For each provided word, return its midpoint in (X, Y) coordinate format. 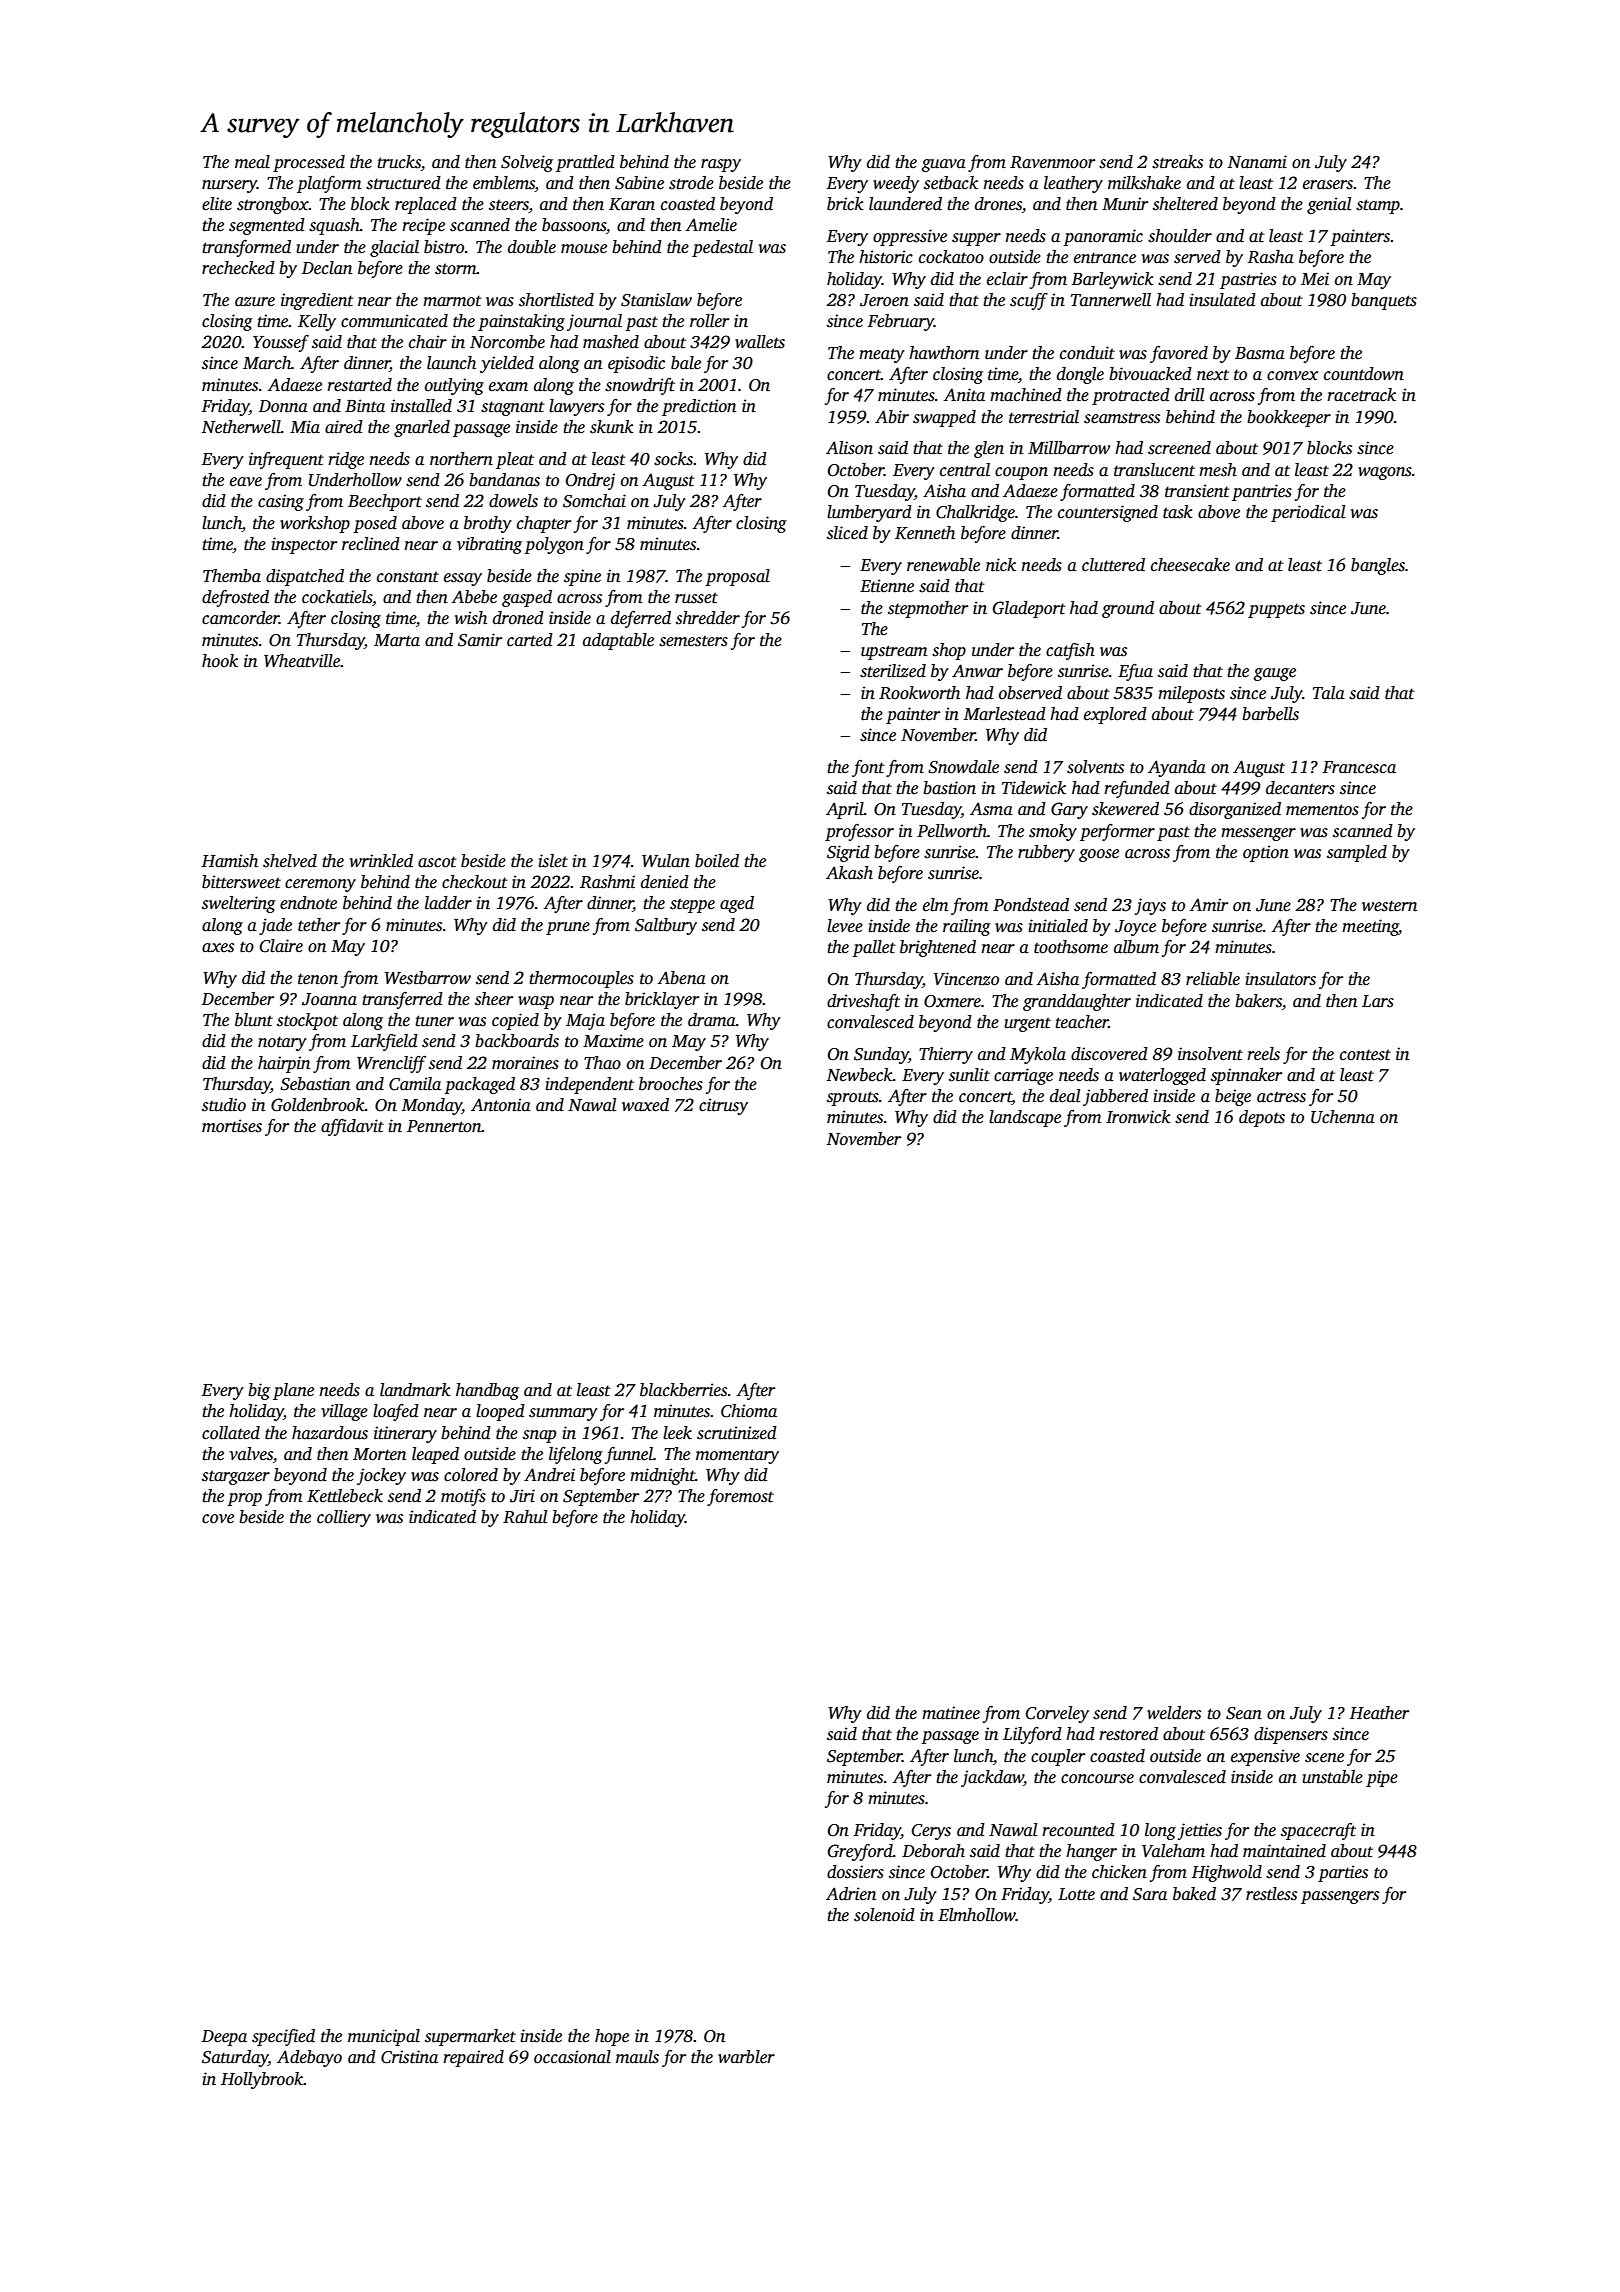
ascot (437, 862)
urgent (1027, 1024)
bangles (1378, 566)
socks (673, 459)
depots (1262, 1118)
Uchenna (1343, 1117)
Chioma (749, 1411)
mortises (232, 1126)
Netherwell (241, 427)
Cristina (409, 2057)
